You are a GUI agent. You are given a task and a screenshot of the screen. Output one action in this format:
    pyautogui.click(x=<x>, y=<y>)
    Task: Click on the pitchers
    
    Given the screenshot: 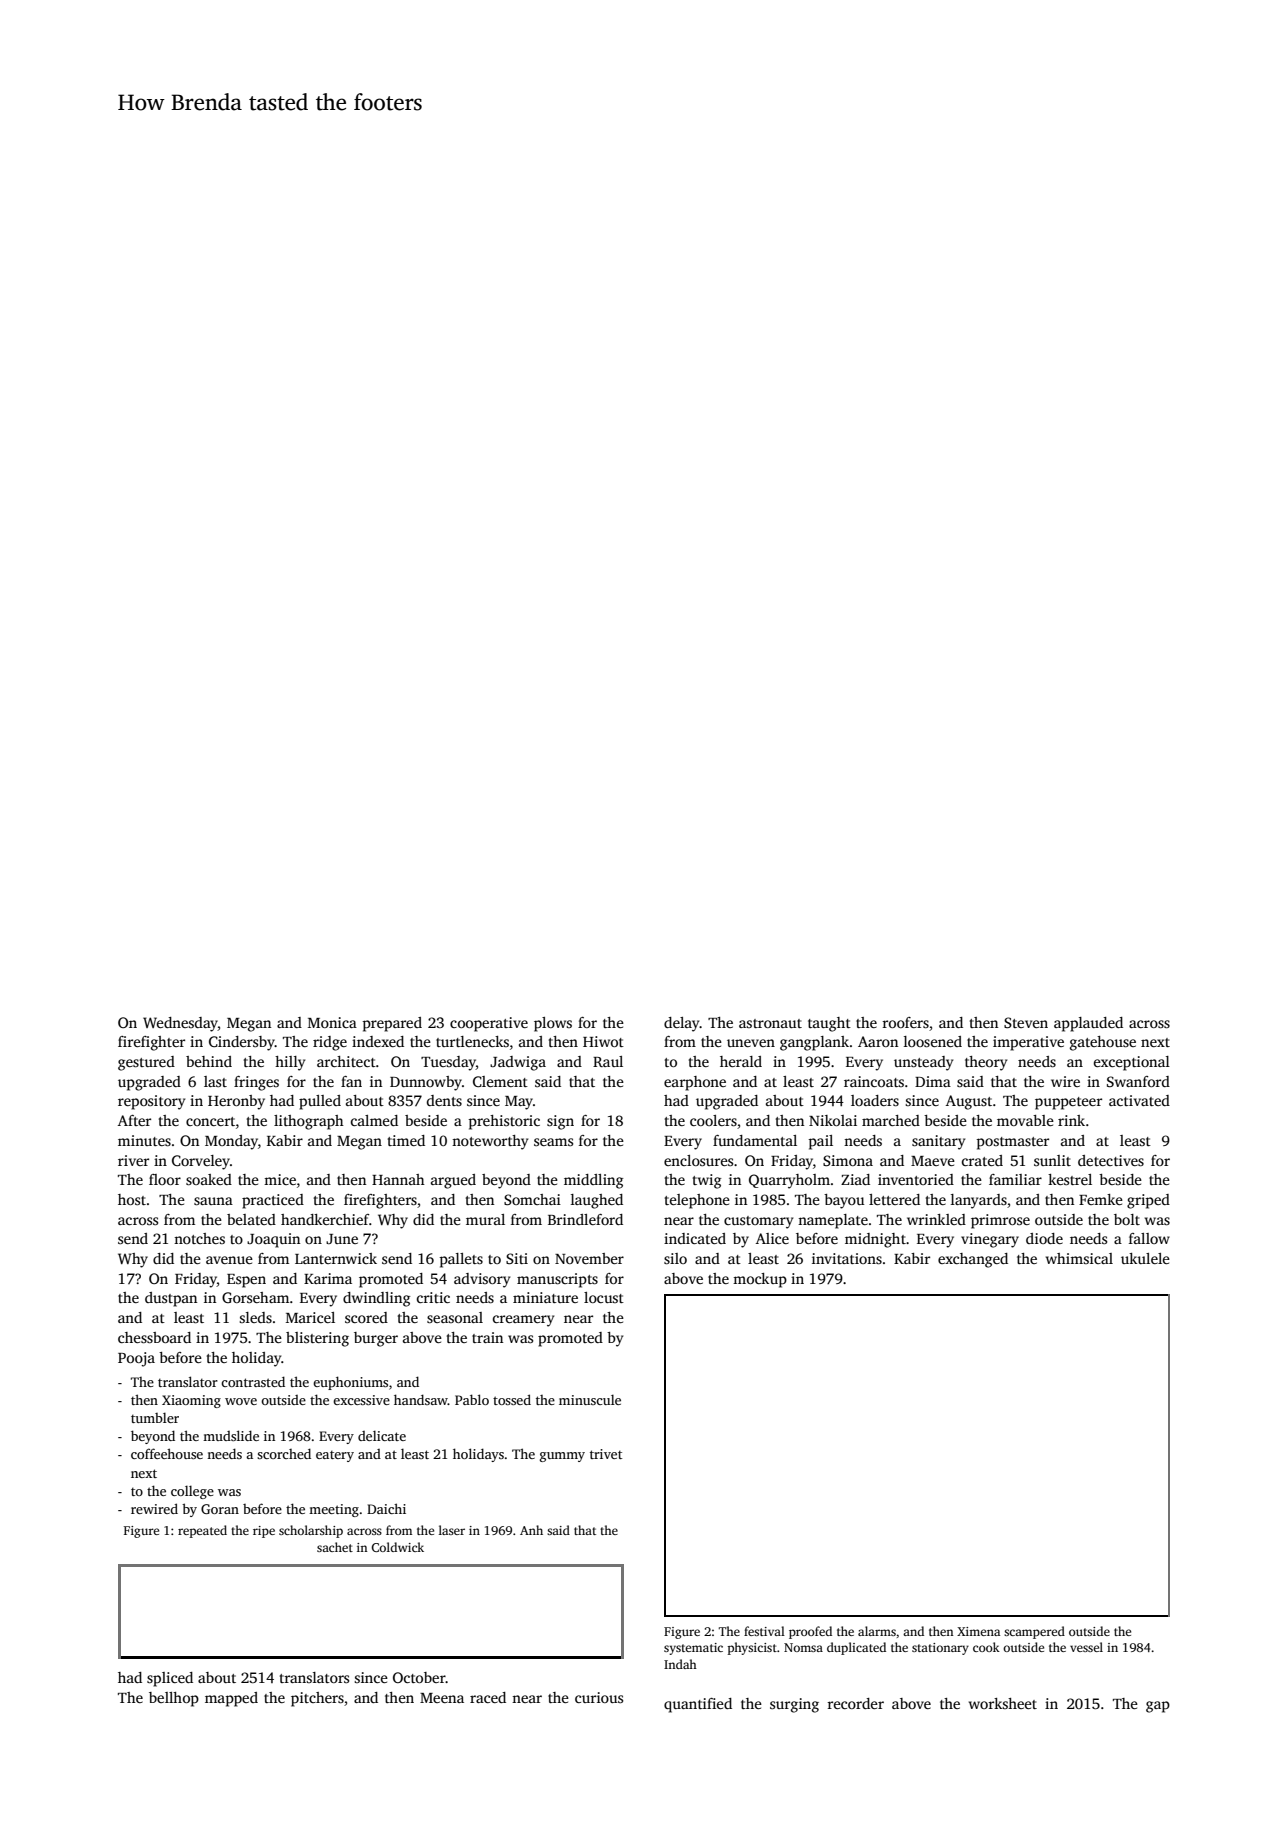 What is the action you would take?
    pyautogui.click(x=317, y=1699)
